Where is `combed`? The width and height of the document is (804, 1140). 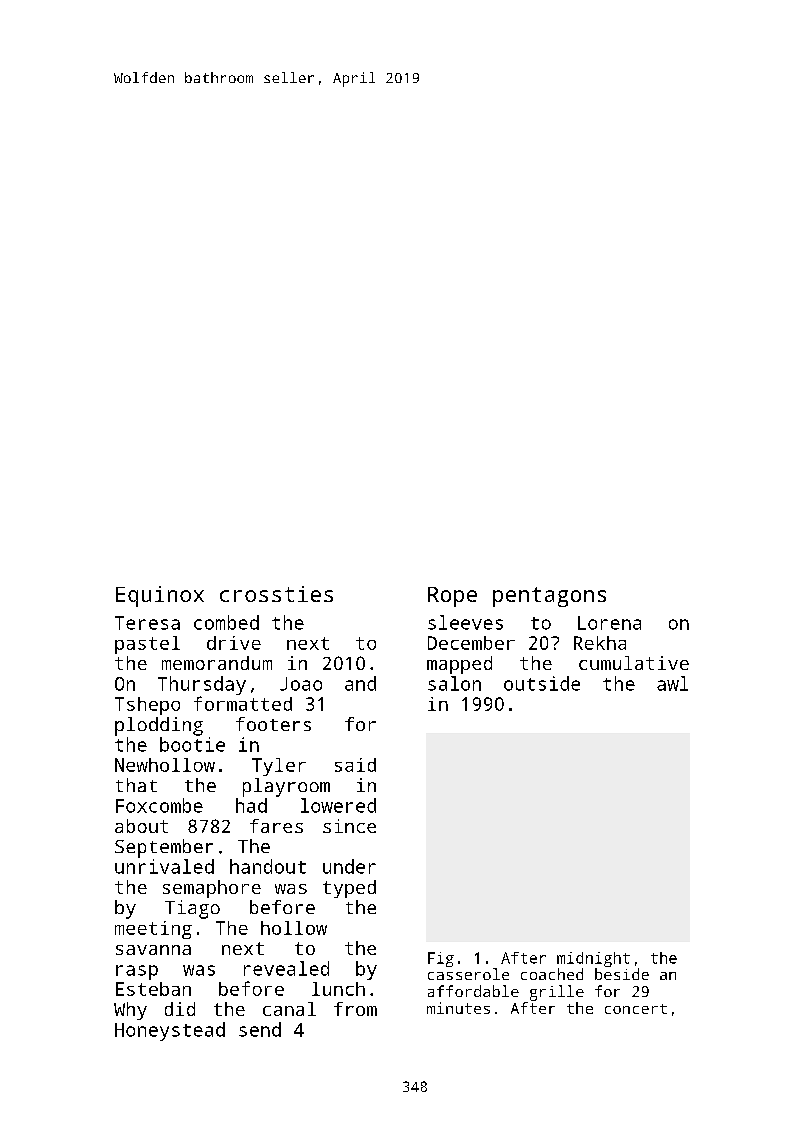 combed is located at coordinates (226, 622).
